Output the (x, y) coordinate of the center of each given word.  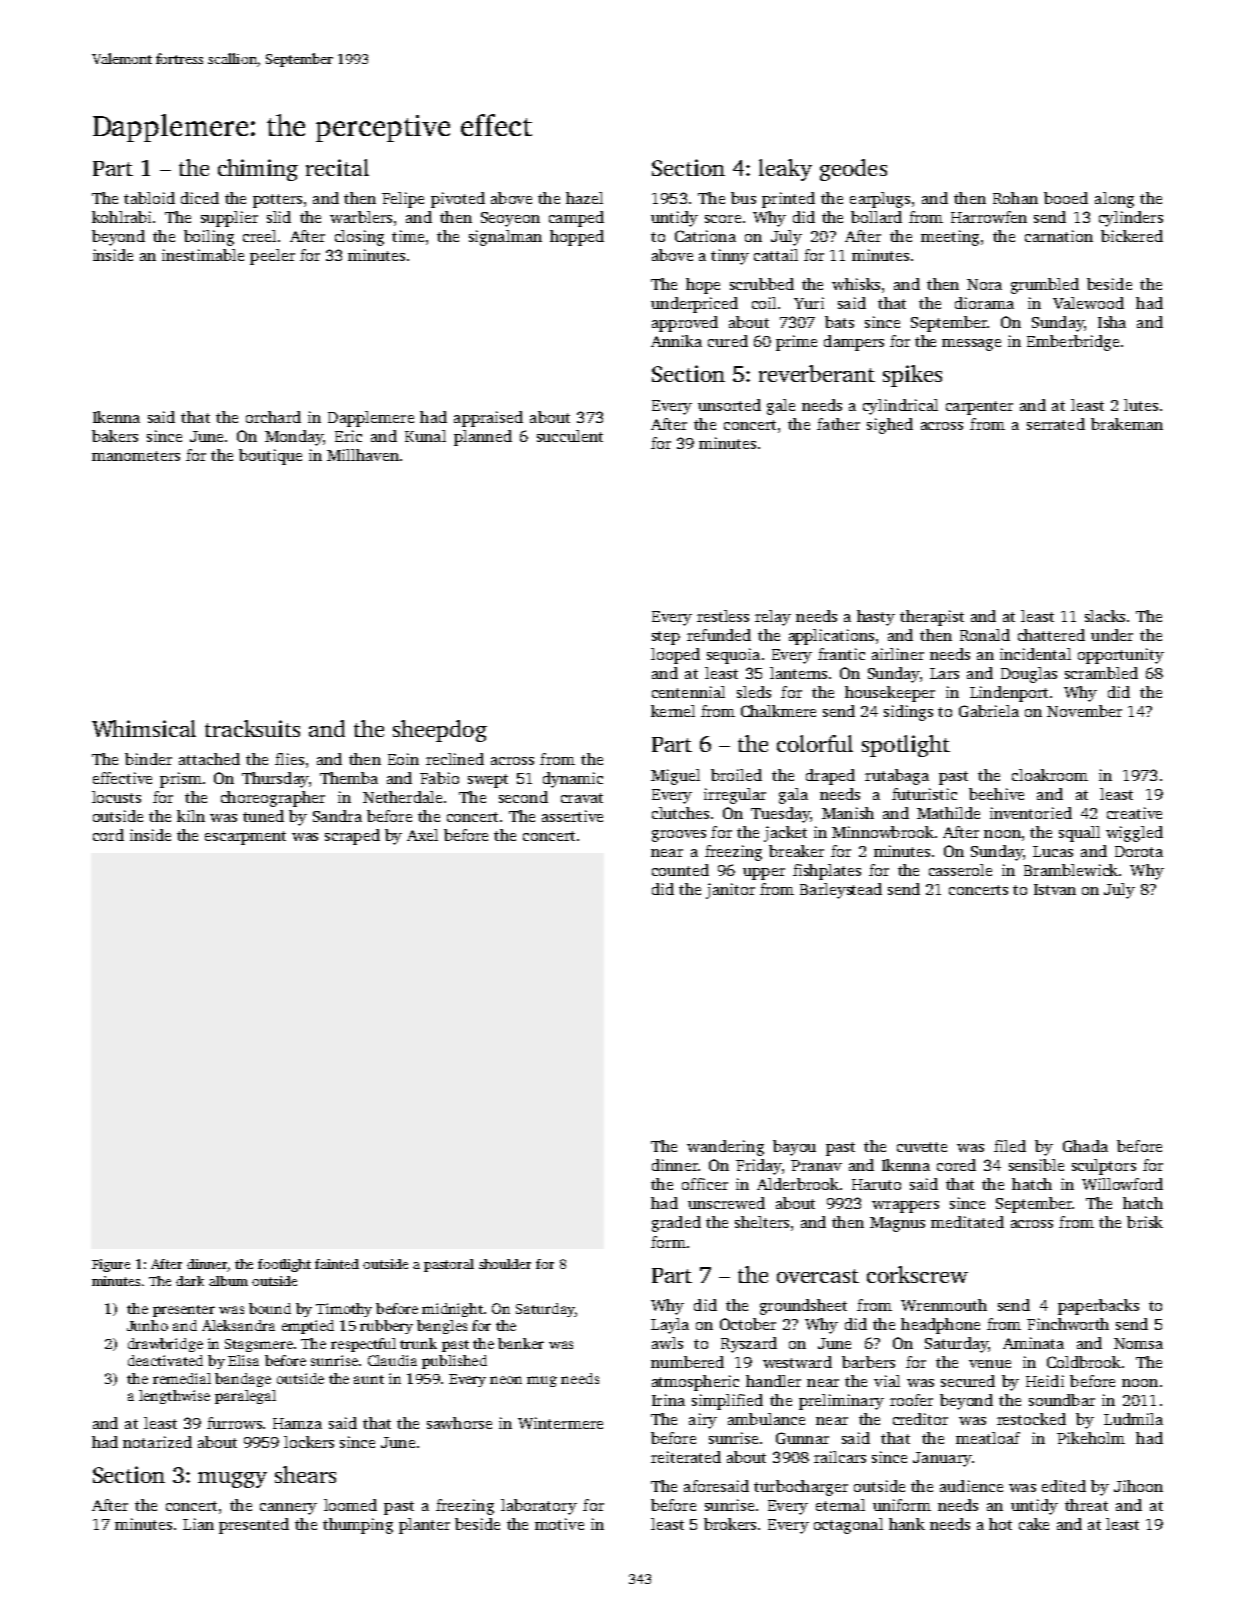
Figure (111, 1265)
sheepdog (440, 731)
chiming (258, 170)
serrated (1056, 424)
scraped (352, 837)
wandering (725, 1148)
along (1114, 200)
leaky (785, 170)
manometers (136, 456)
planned (483, 438)
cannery (288, 1509)
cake (1034, 1524)
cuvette (922, 1147)
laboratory (539, 1507)
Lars (944, 673)
